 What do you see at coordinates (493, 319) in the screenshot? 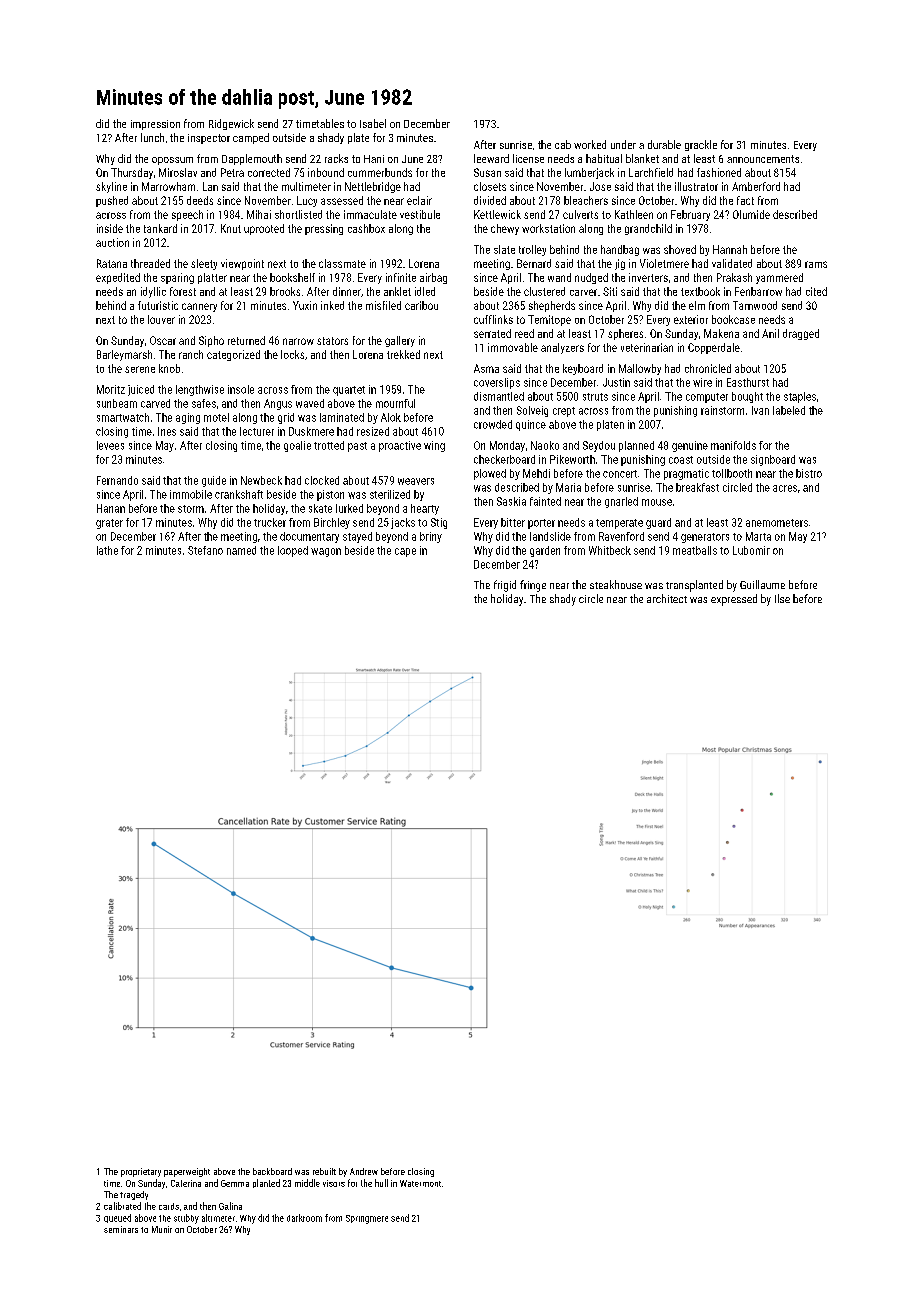
I see `cufflinks` at bounding box center [493, 319].
